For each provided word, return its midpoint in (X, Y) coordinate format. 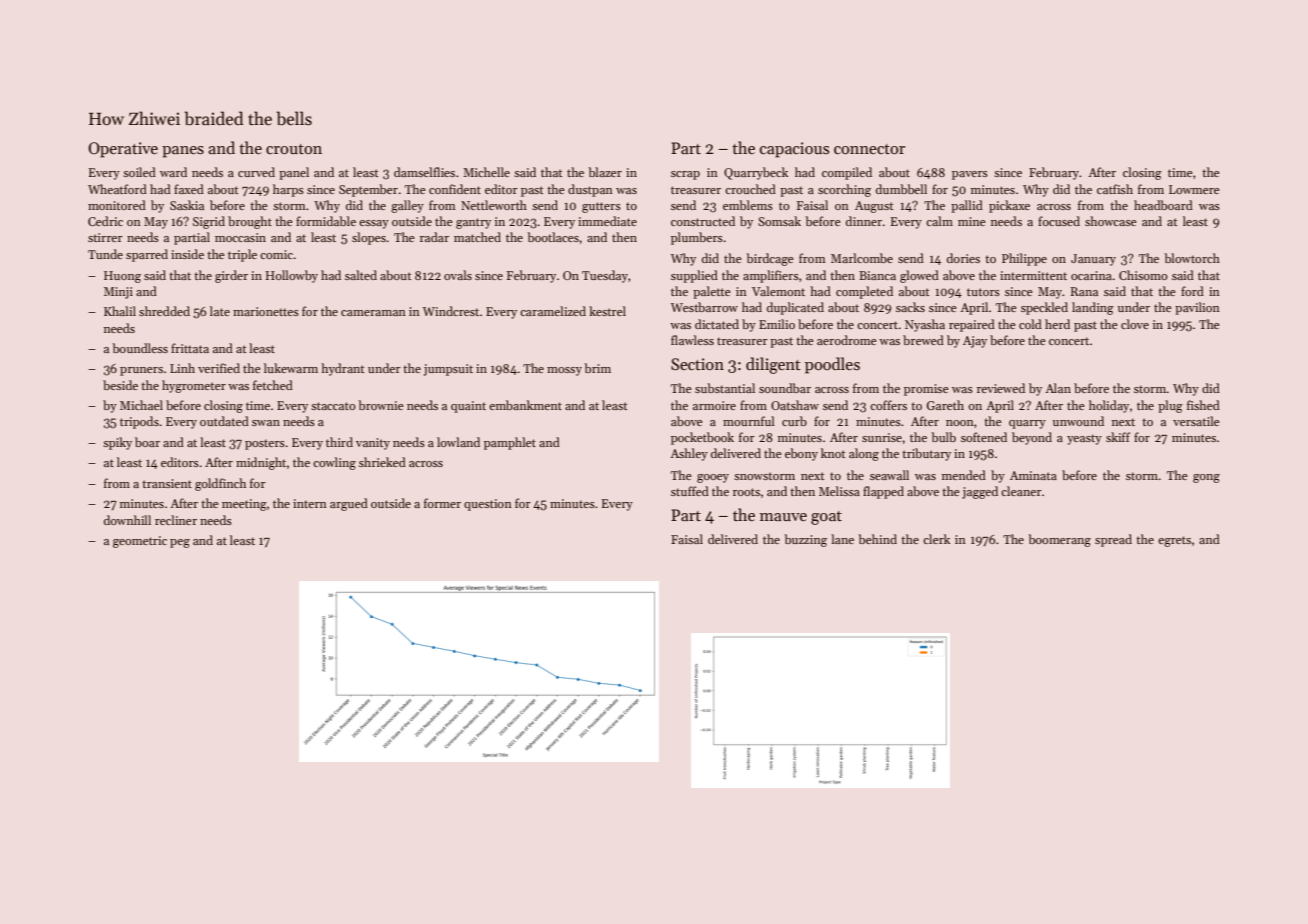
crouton (294, 149)
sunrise (882, 437)
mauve (783, 517)
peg (180, 543)
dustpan (590, 190)
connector (869, 149)
